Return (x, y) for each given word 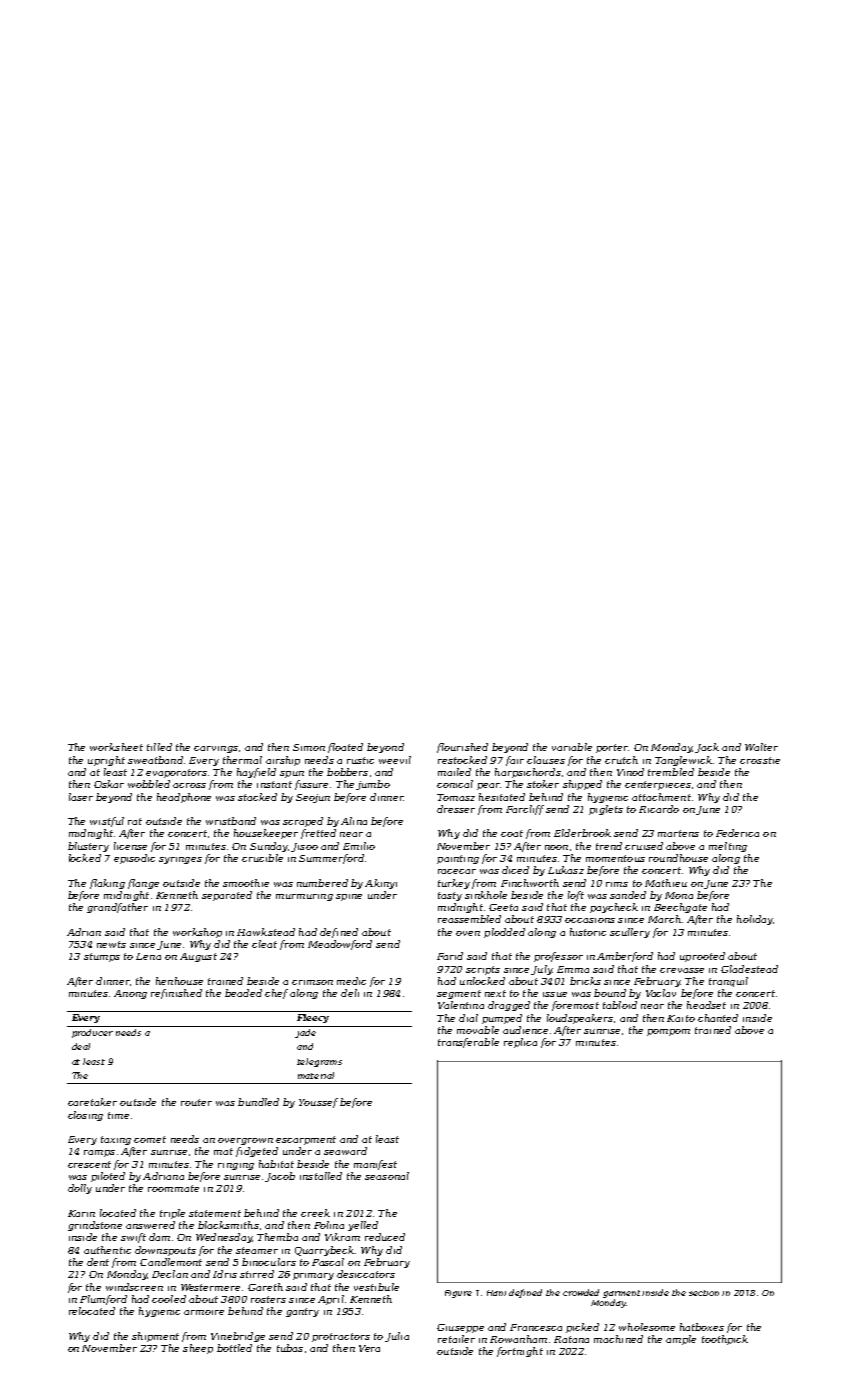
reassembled (469, 919)
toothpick (725, 1340)
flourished (462, 748)
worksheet (116, 747)
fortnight (520, 1352)
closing (85, 1116)
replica (520, 1043)
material (316, 1075)
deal (81, 1046)
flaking (107, 884)
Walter (761, 747)
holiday (755, 920)
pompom (668, 1032)
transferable (468, 1043)
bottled (234, 1348)
